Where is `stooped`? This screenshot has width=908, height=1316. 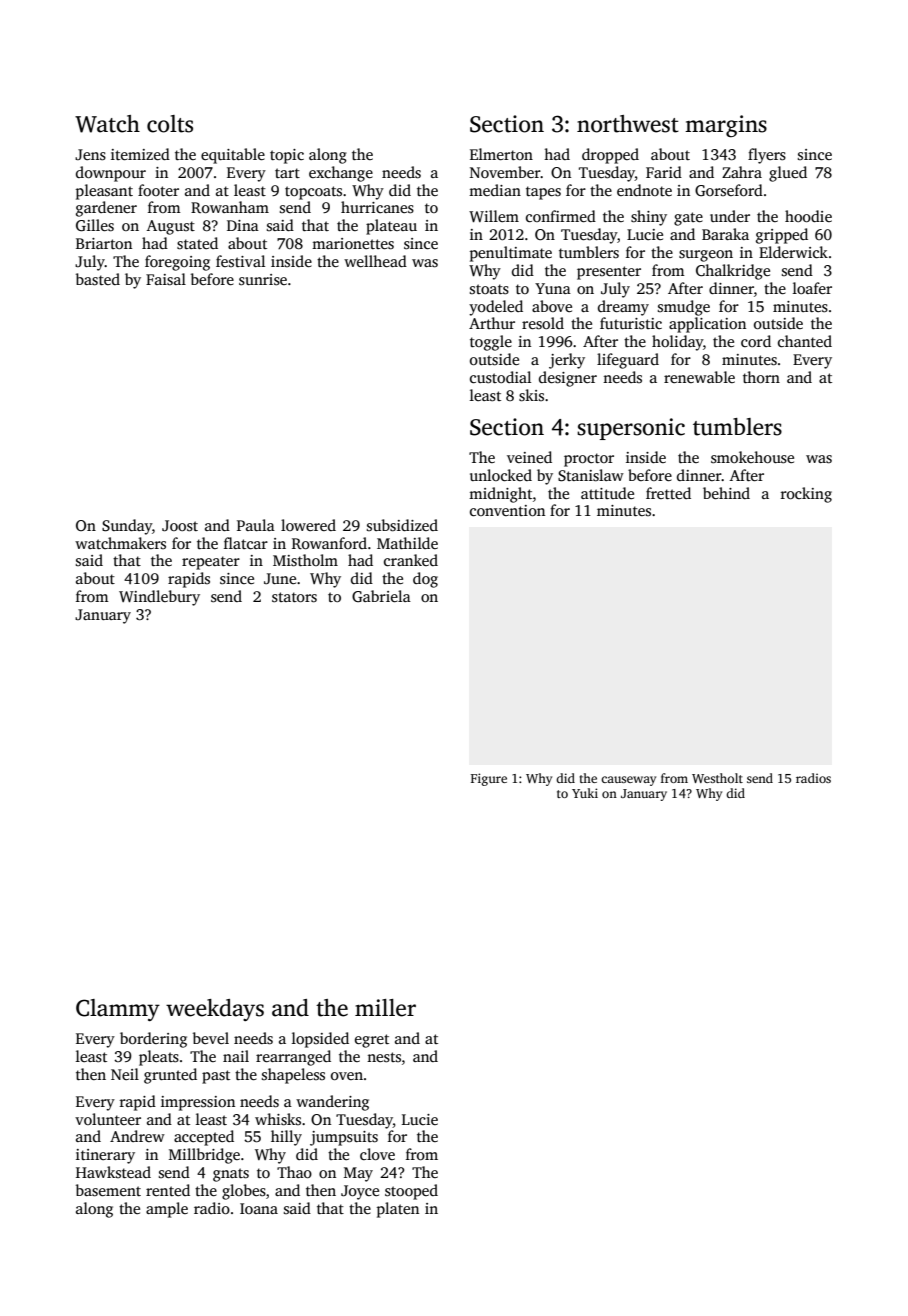
stooped is located at coordinates (411, 1192).
